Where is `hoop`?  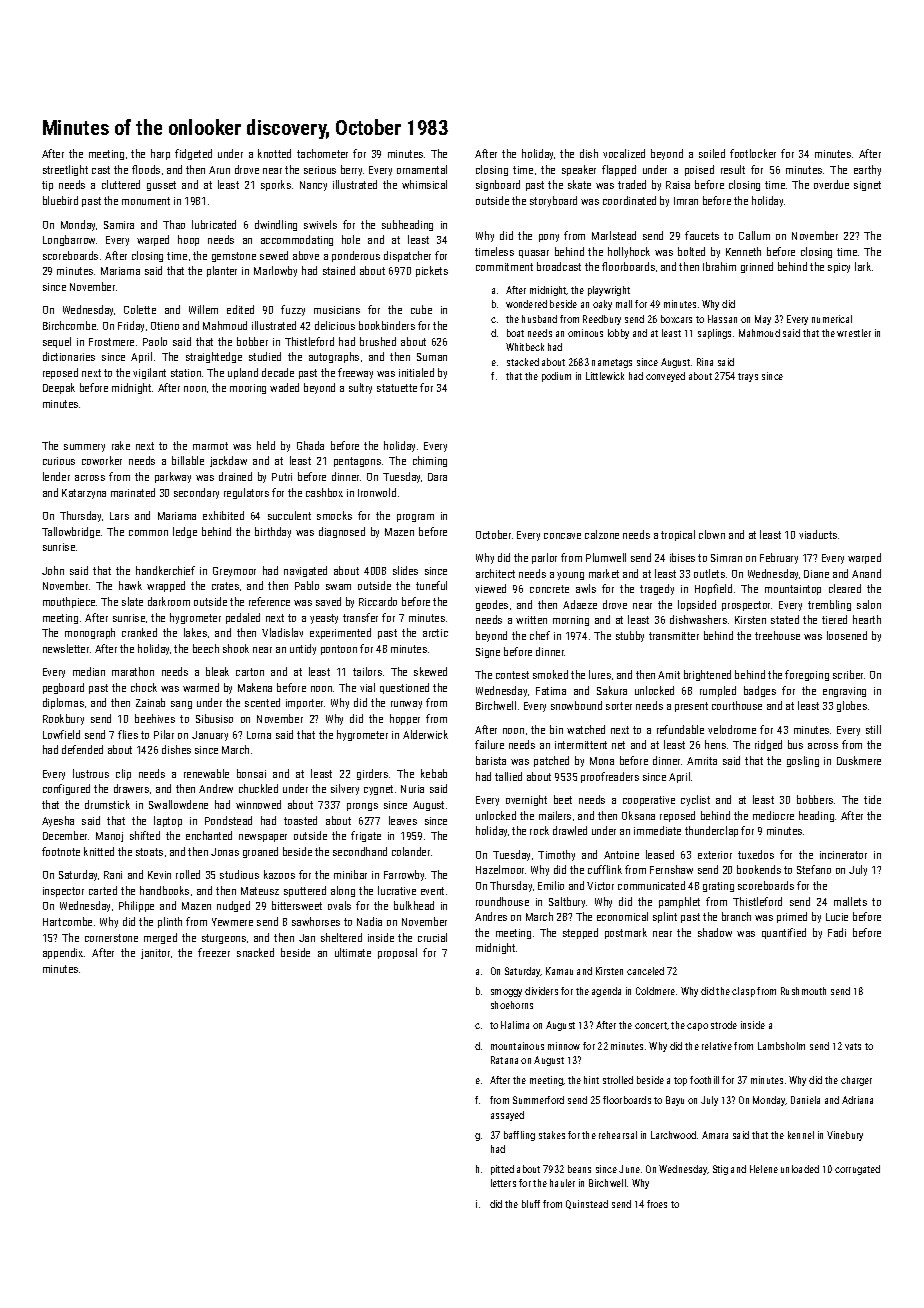 hoop is located at coordinates (188, 240).
